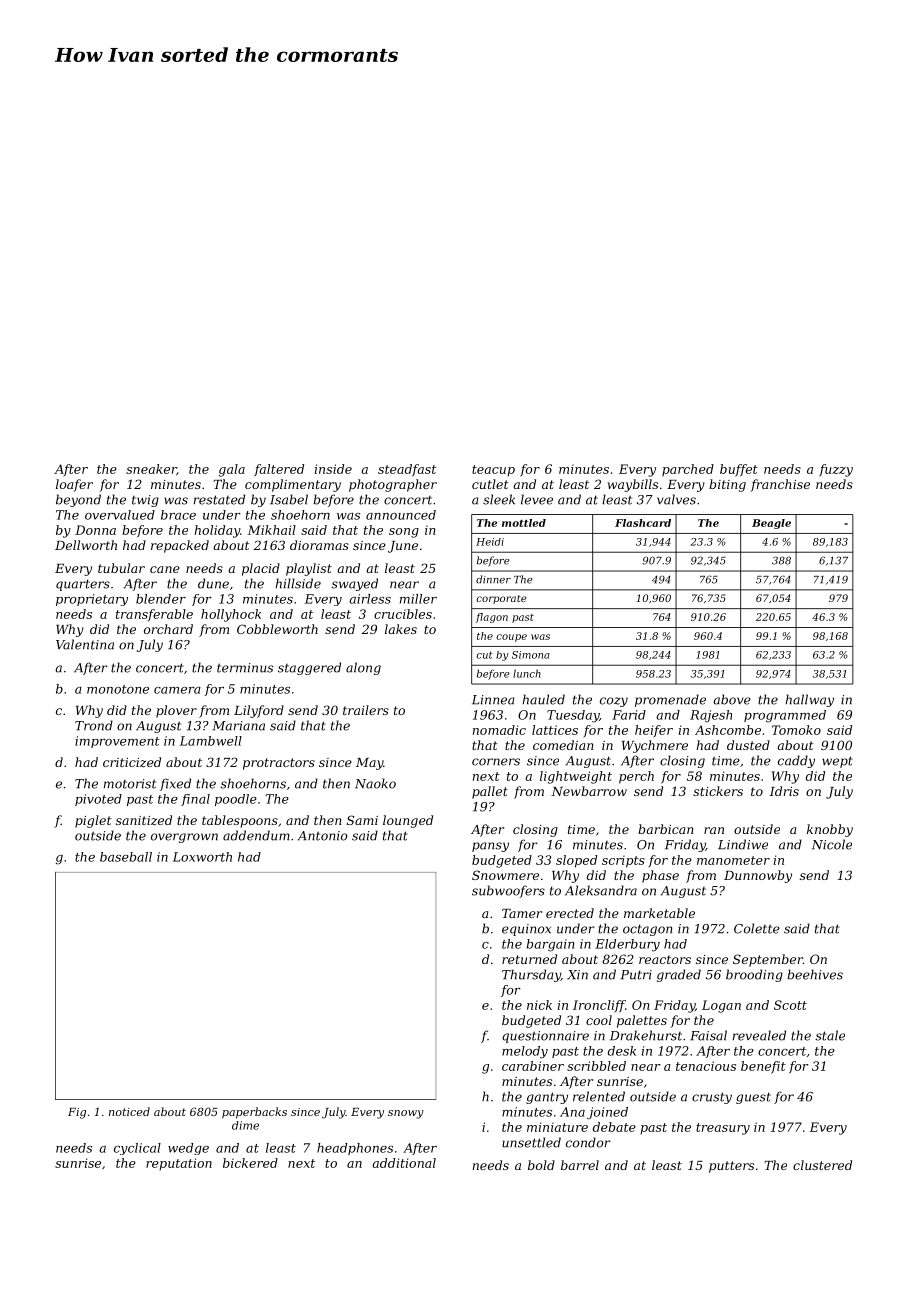  I want to click on final, so click(195, 800).
